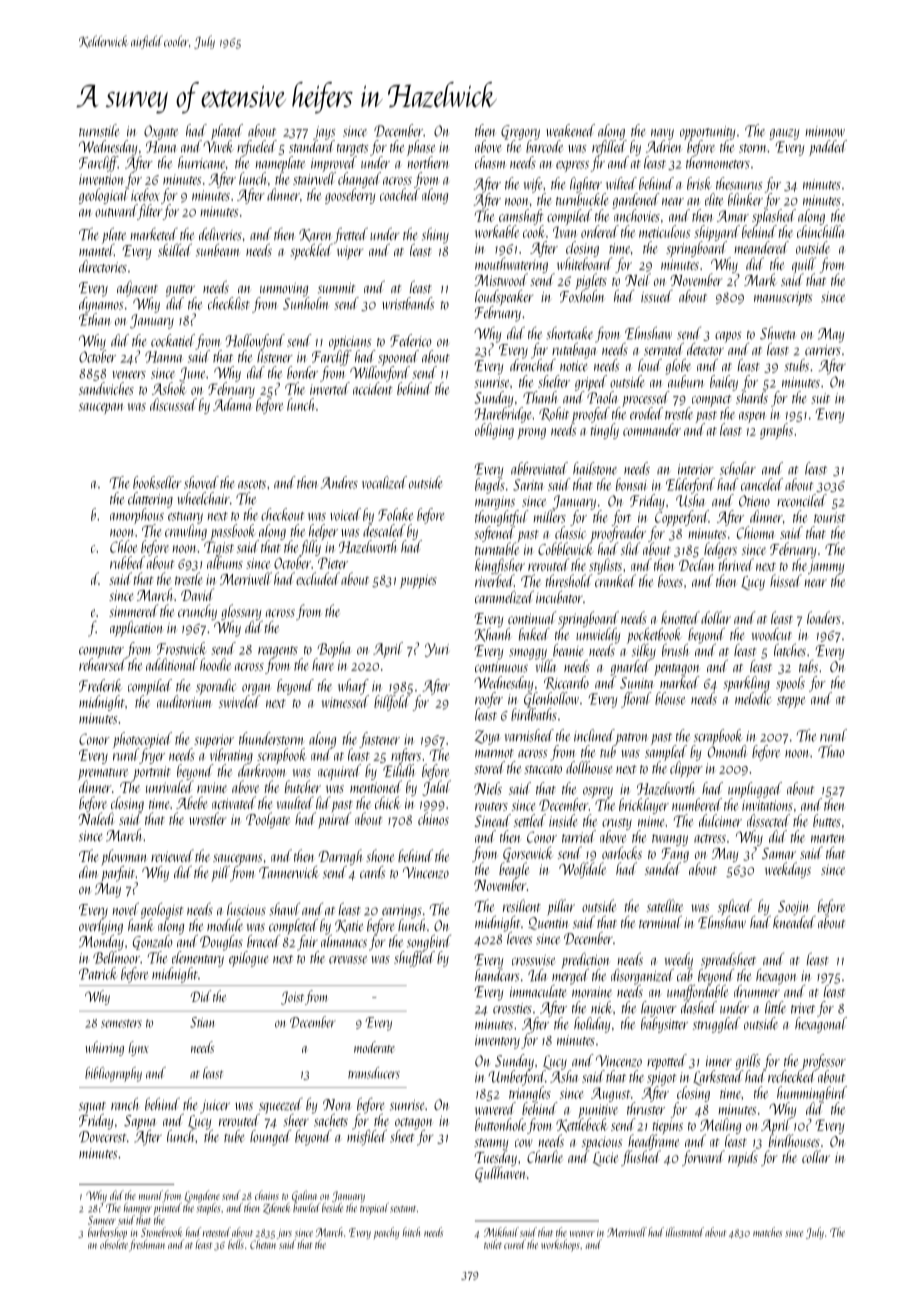 This image has width=924, height=1308. Describe the element at coordinates (727, 751) in the image. I see `Omondi` at that location.
